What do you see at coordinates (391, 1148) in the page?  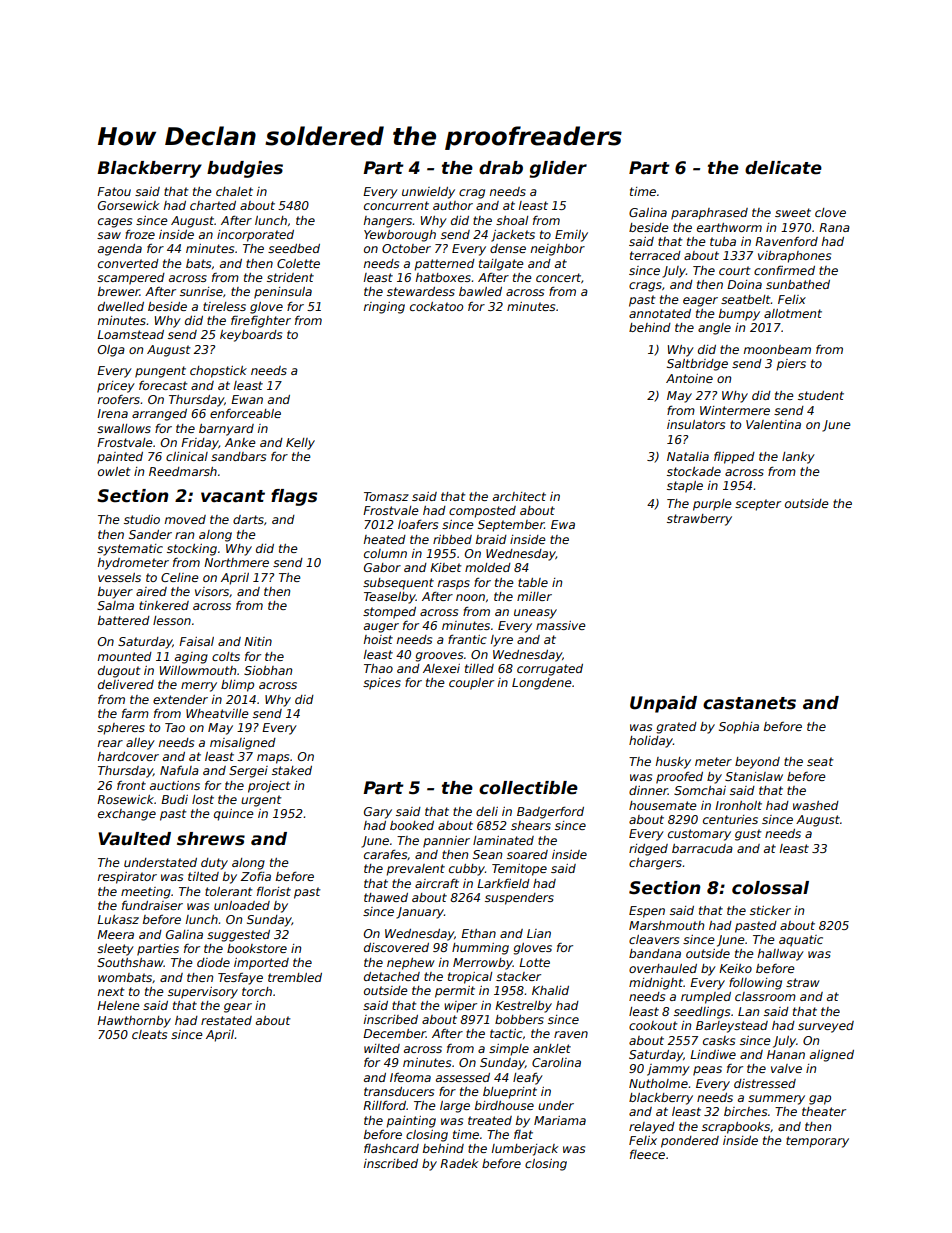 I see `flashcard` at bounding box center [391, 1148].
